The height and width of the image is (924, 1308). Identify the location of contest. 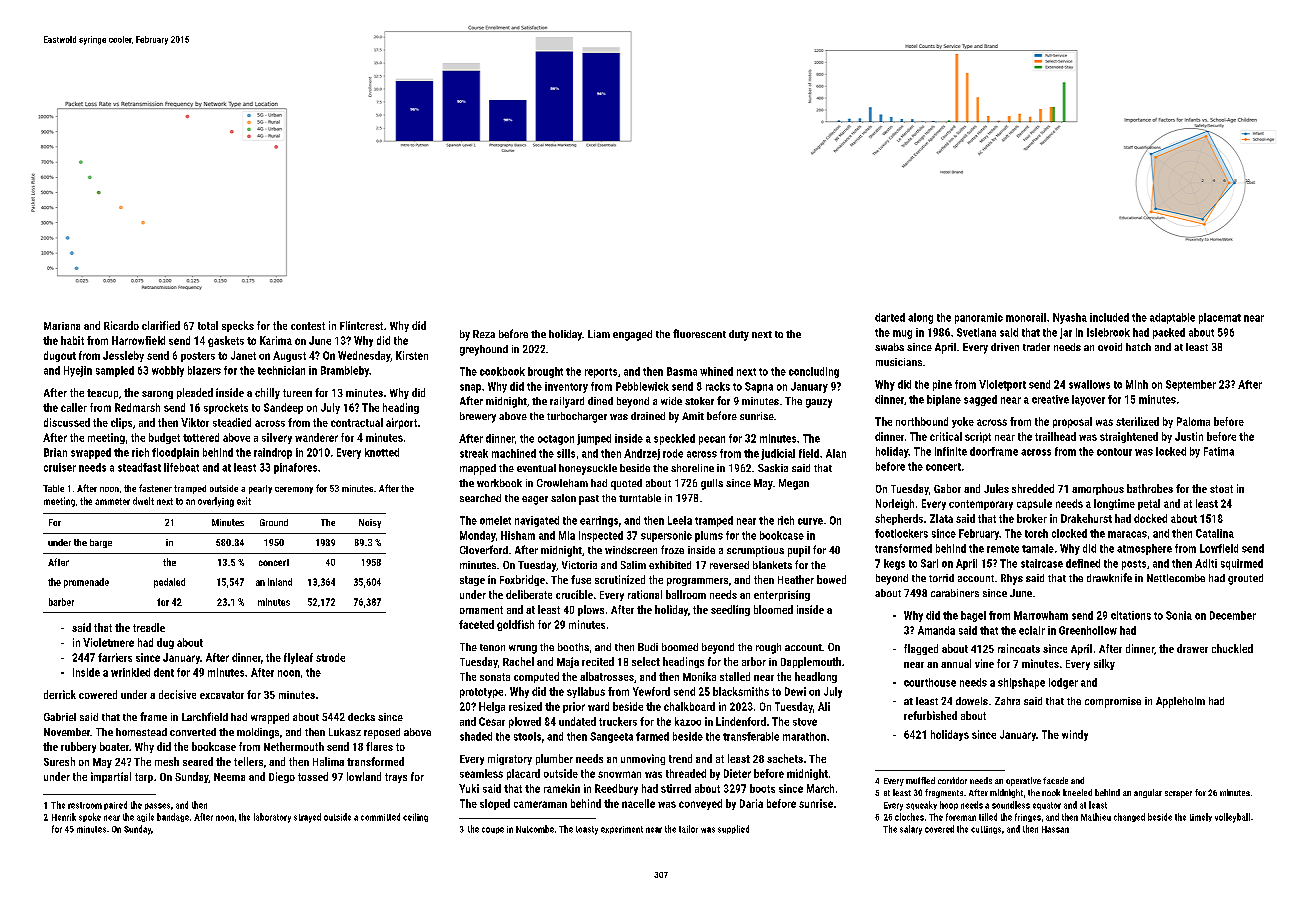
(308, 326).
